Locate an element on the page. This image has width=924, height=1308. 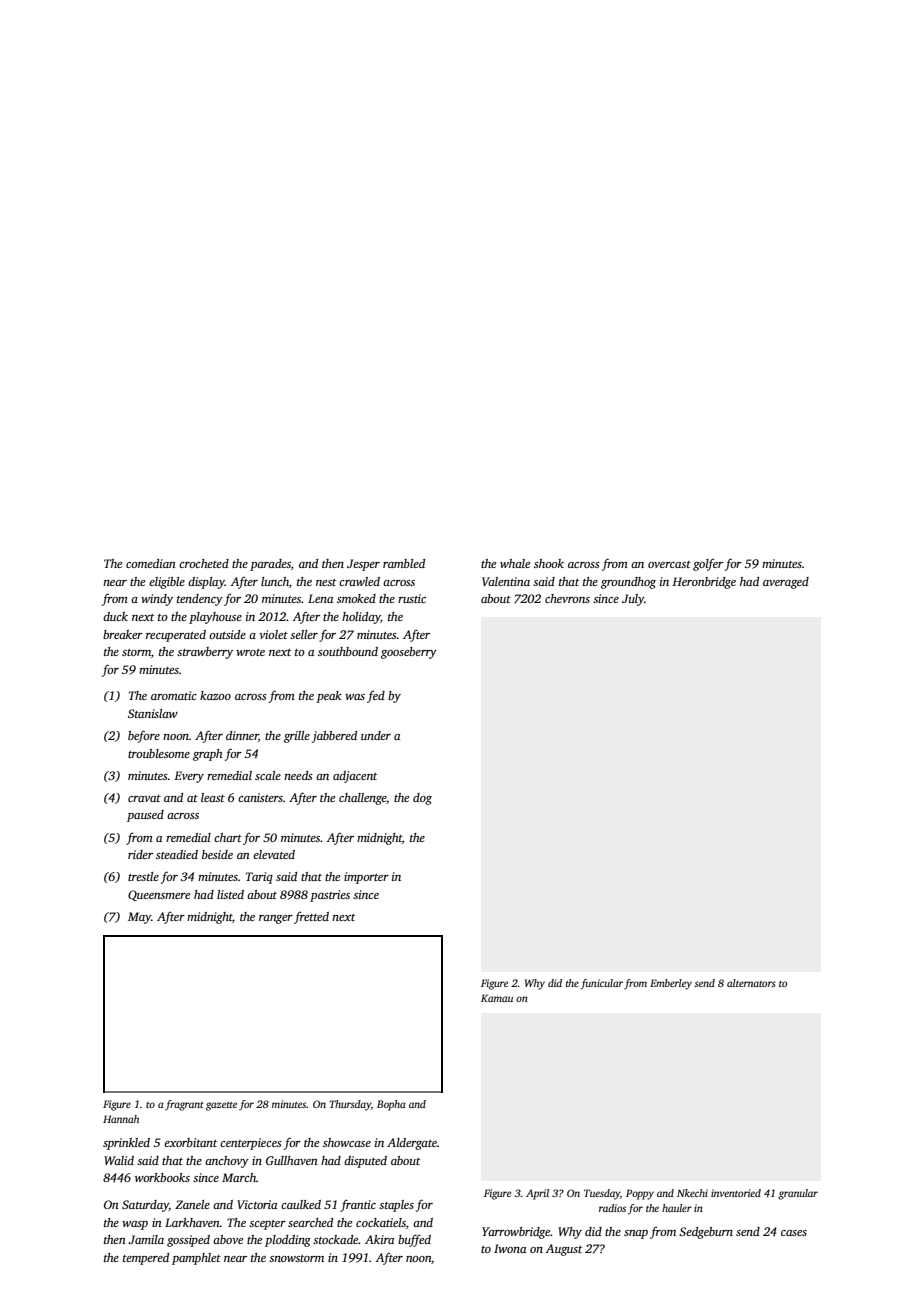
Kamau is located at coordinates (497, 998).
